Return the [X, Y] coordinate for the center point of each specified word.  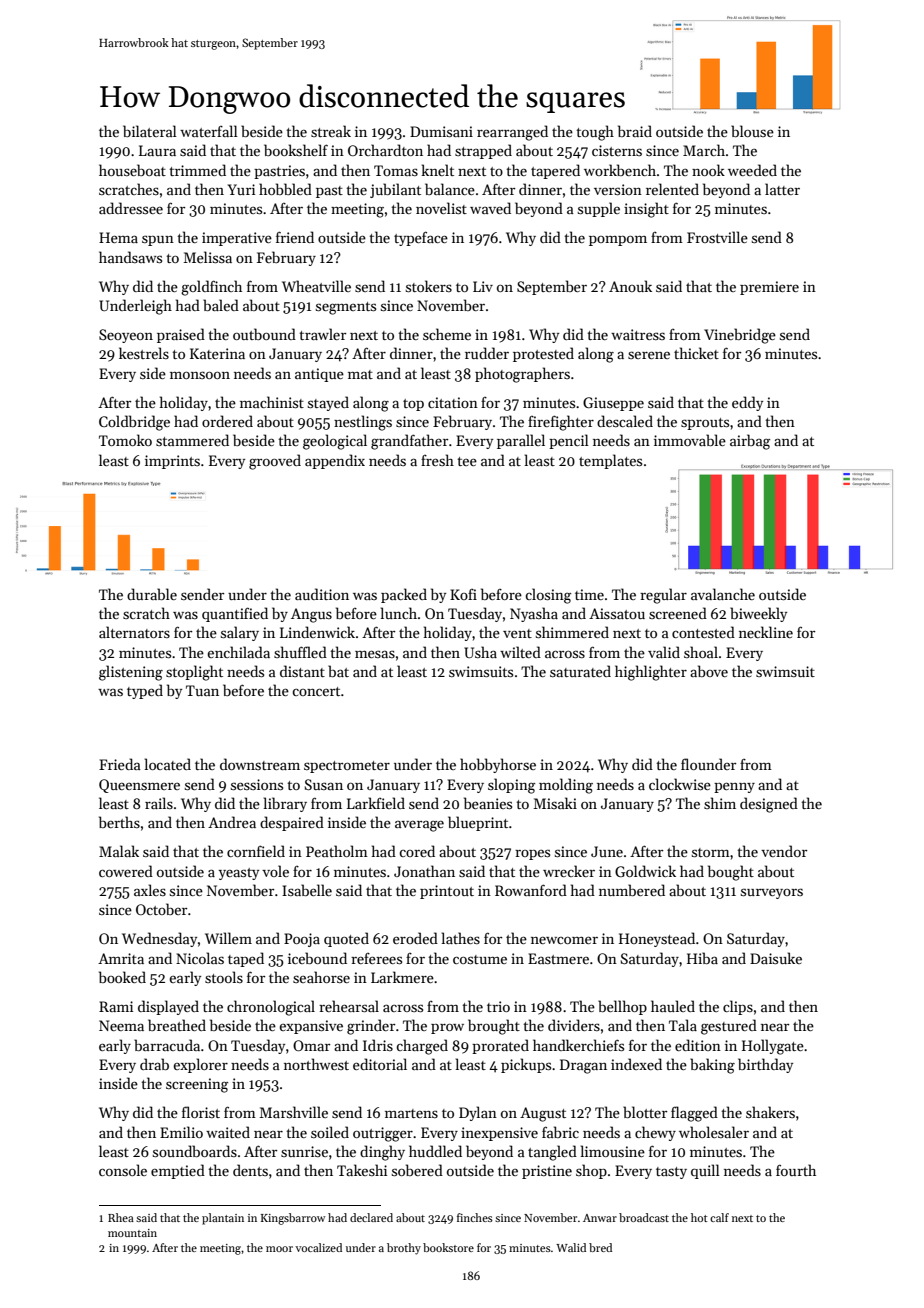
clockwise [680, 784]
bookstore [448, 1247]
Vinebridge [740, 336]
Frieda [120, 764]
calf [719, 1217]
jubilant [395, 190]
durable [152, 594]
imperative [237, 239]
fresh [437, 460]
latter [782, 189]
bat [338, 671]
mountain [132, 1233]
